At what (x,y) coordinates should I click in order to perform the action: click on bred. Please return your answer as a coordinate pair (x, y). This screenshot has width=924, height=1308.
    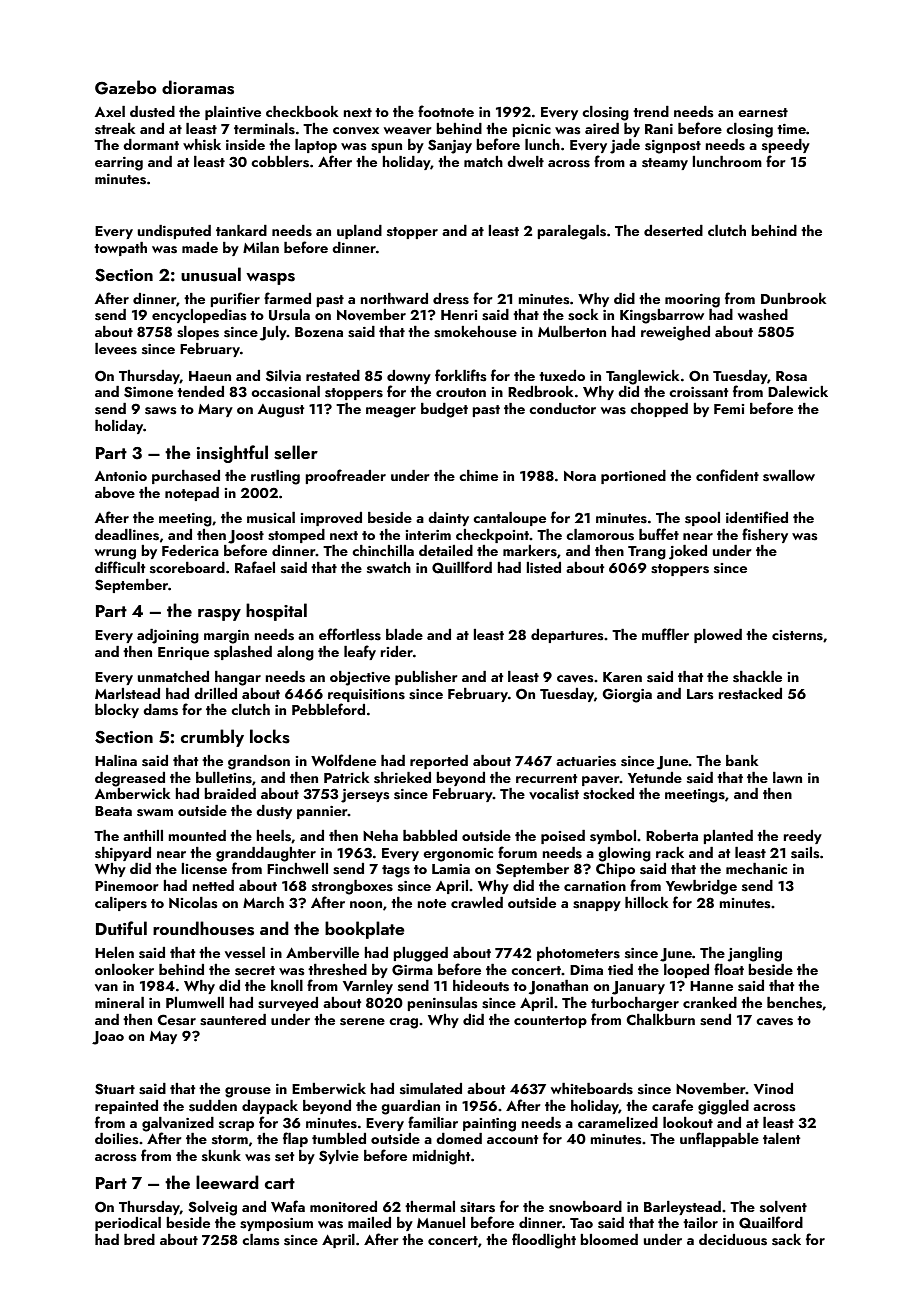
    Looking at the image, I should click on (139, 1239).
